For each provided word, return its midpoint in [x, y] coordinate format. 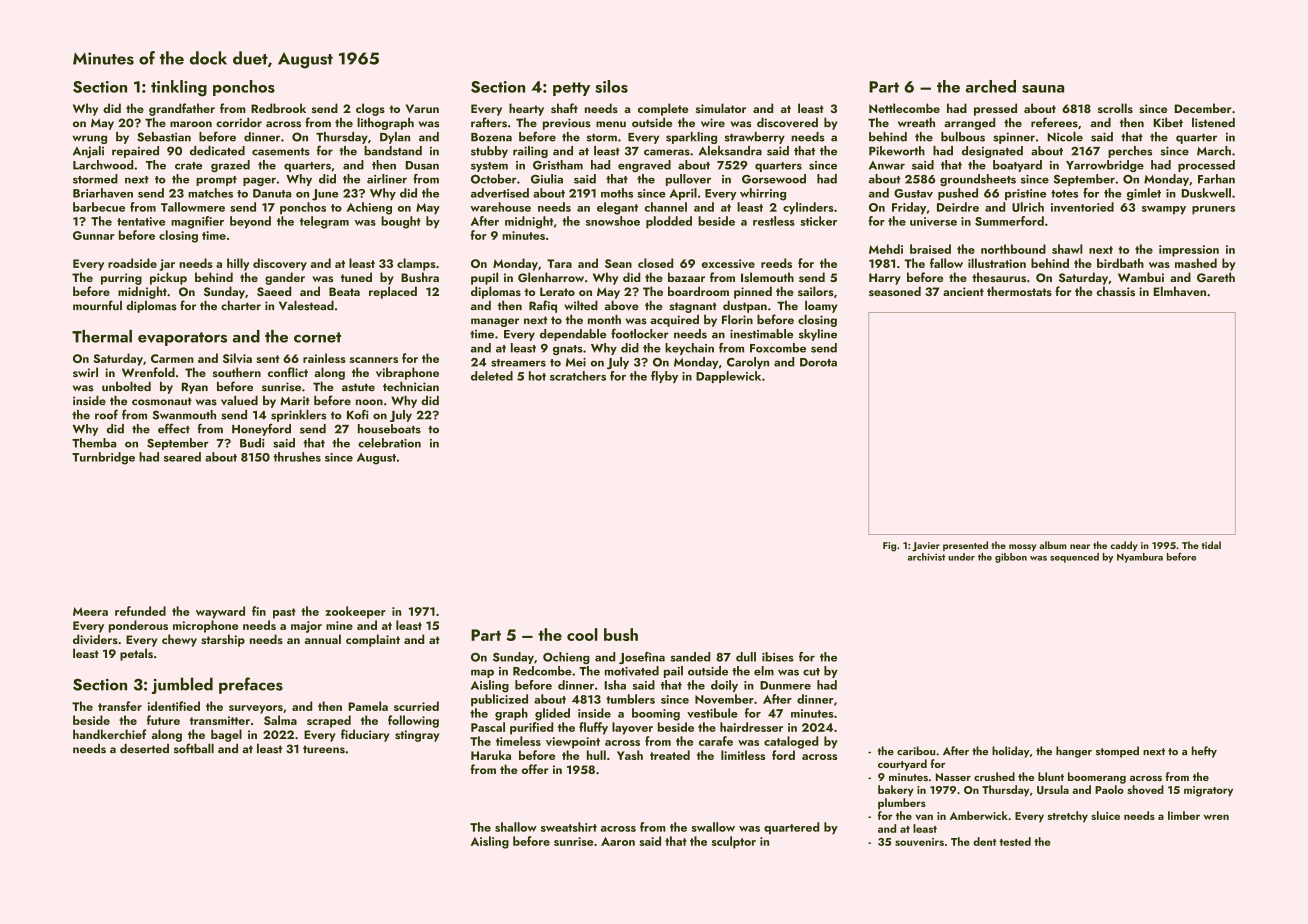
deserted [144, 748]
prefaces [251, 685]
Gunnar [94, 235]
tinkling [179, 88]
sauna [1043, 89]
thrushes [297, 457]
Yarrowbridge [1105, 166]
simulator [721, 108]
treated [670, 755]
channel [666, 207]
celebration [389, 443]
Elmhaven [1180, 291]
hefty [1204, 752]
